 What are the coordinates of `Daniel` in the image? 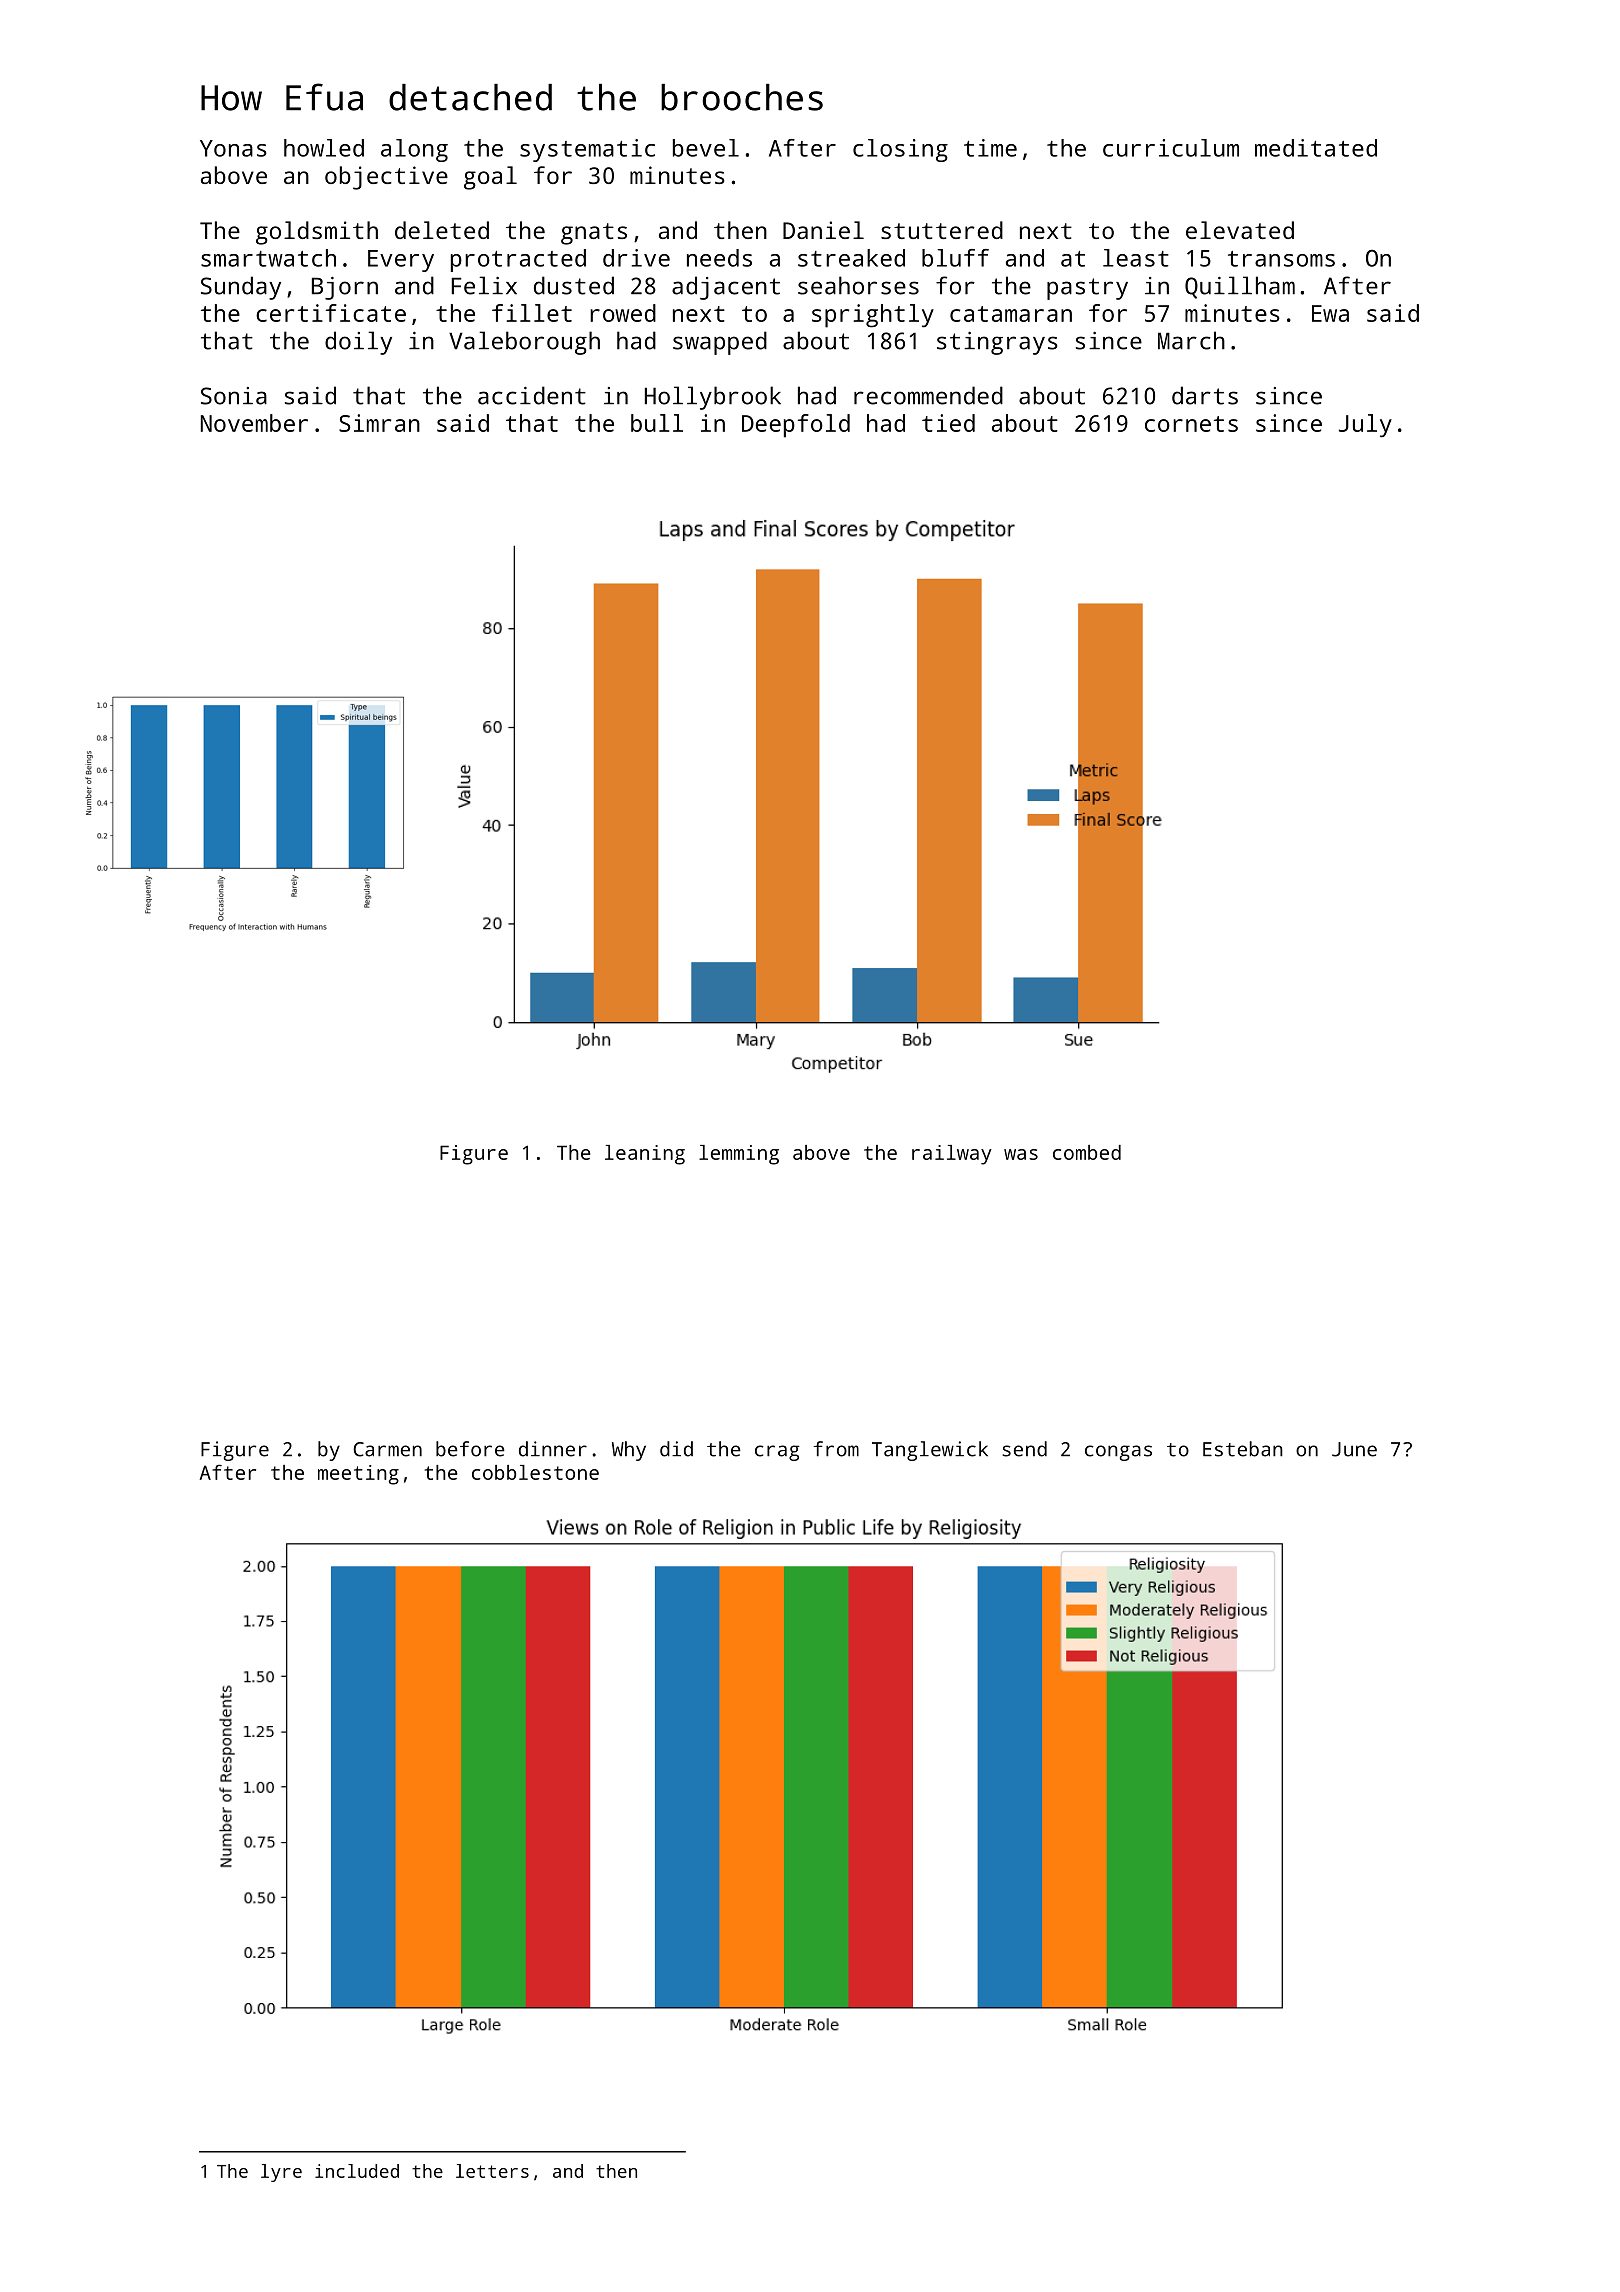 It's located at (823, 230).
